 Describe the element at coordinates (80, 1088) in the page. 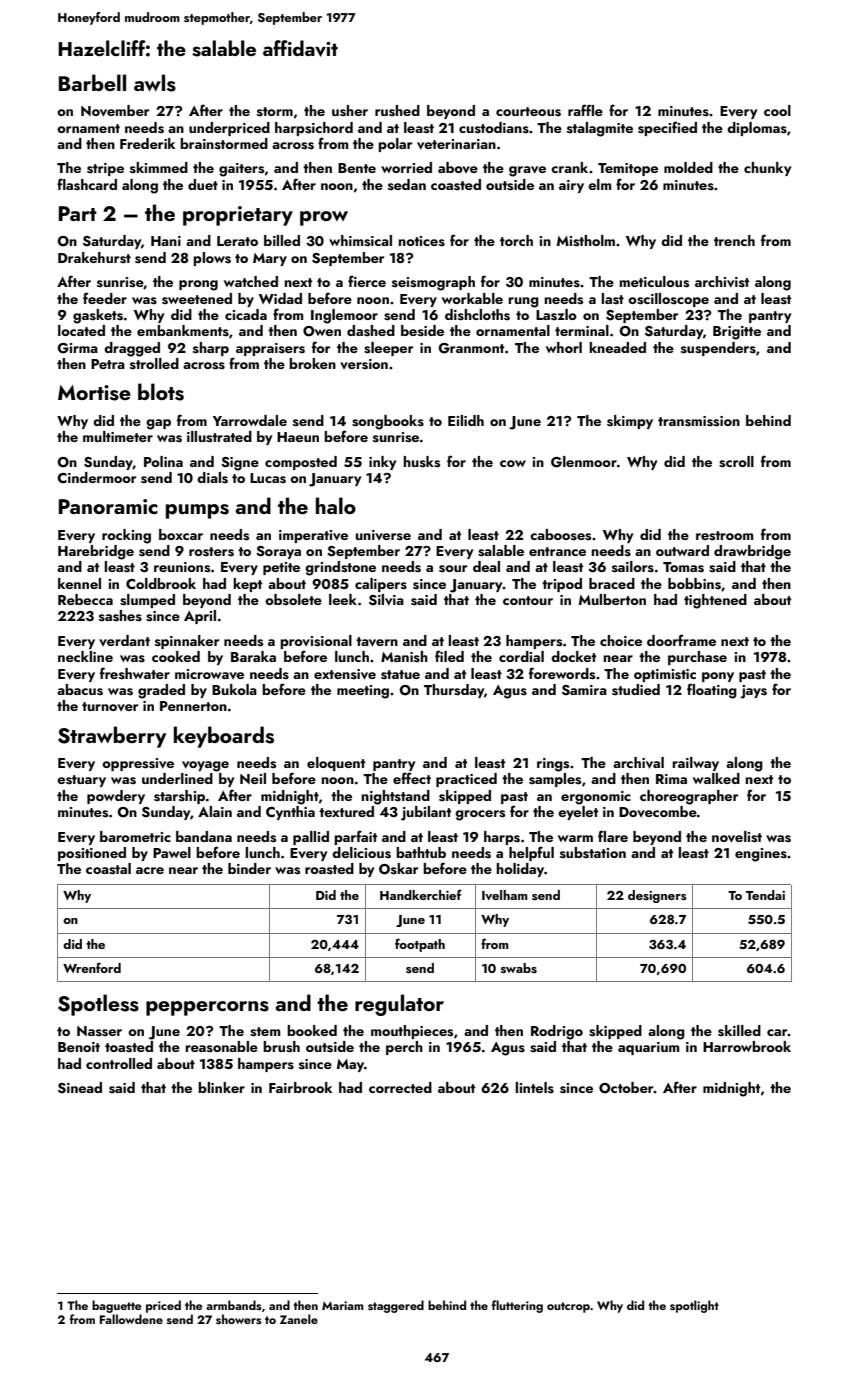

I see `Sinead` at that location.
